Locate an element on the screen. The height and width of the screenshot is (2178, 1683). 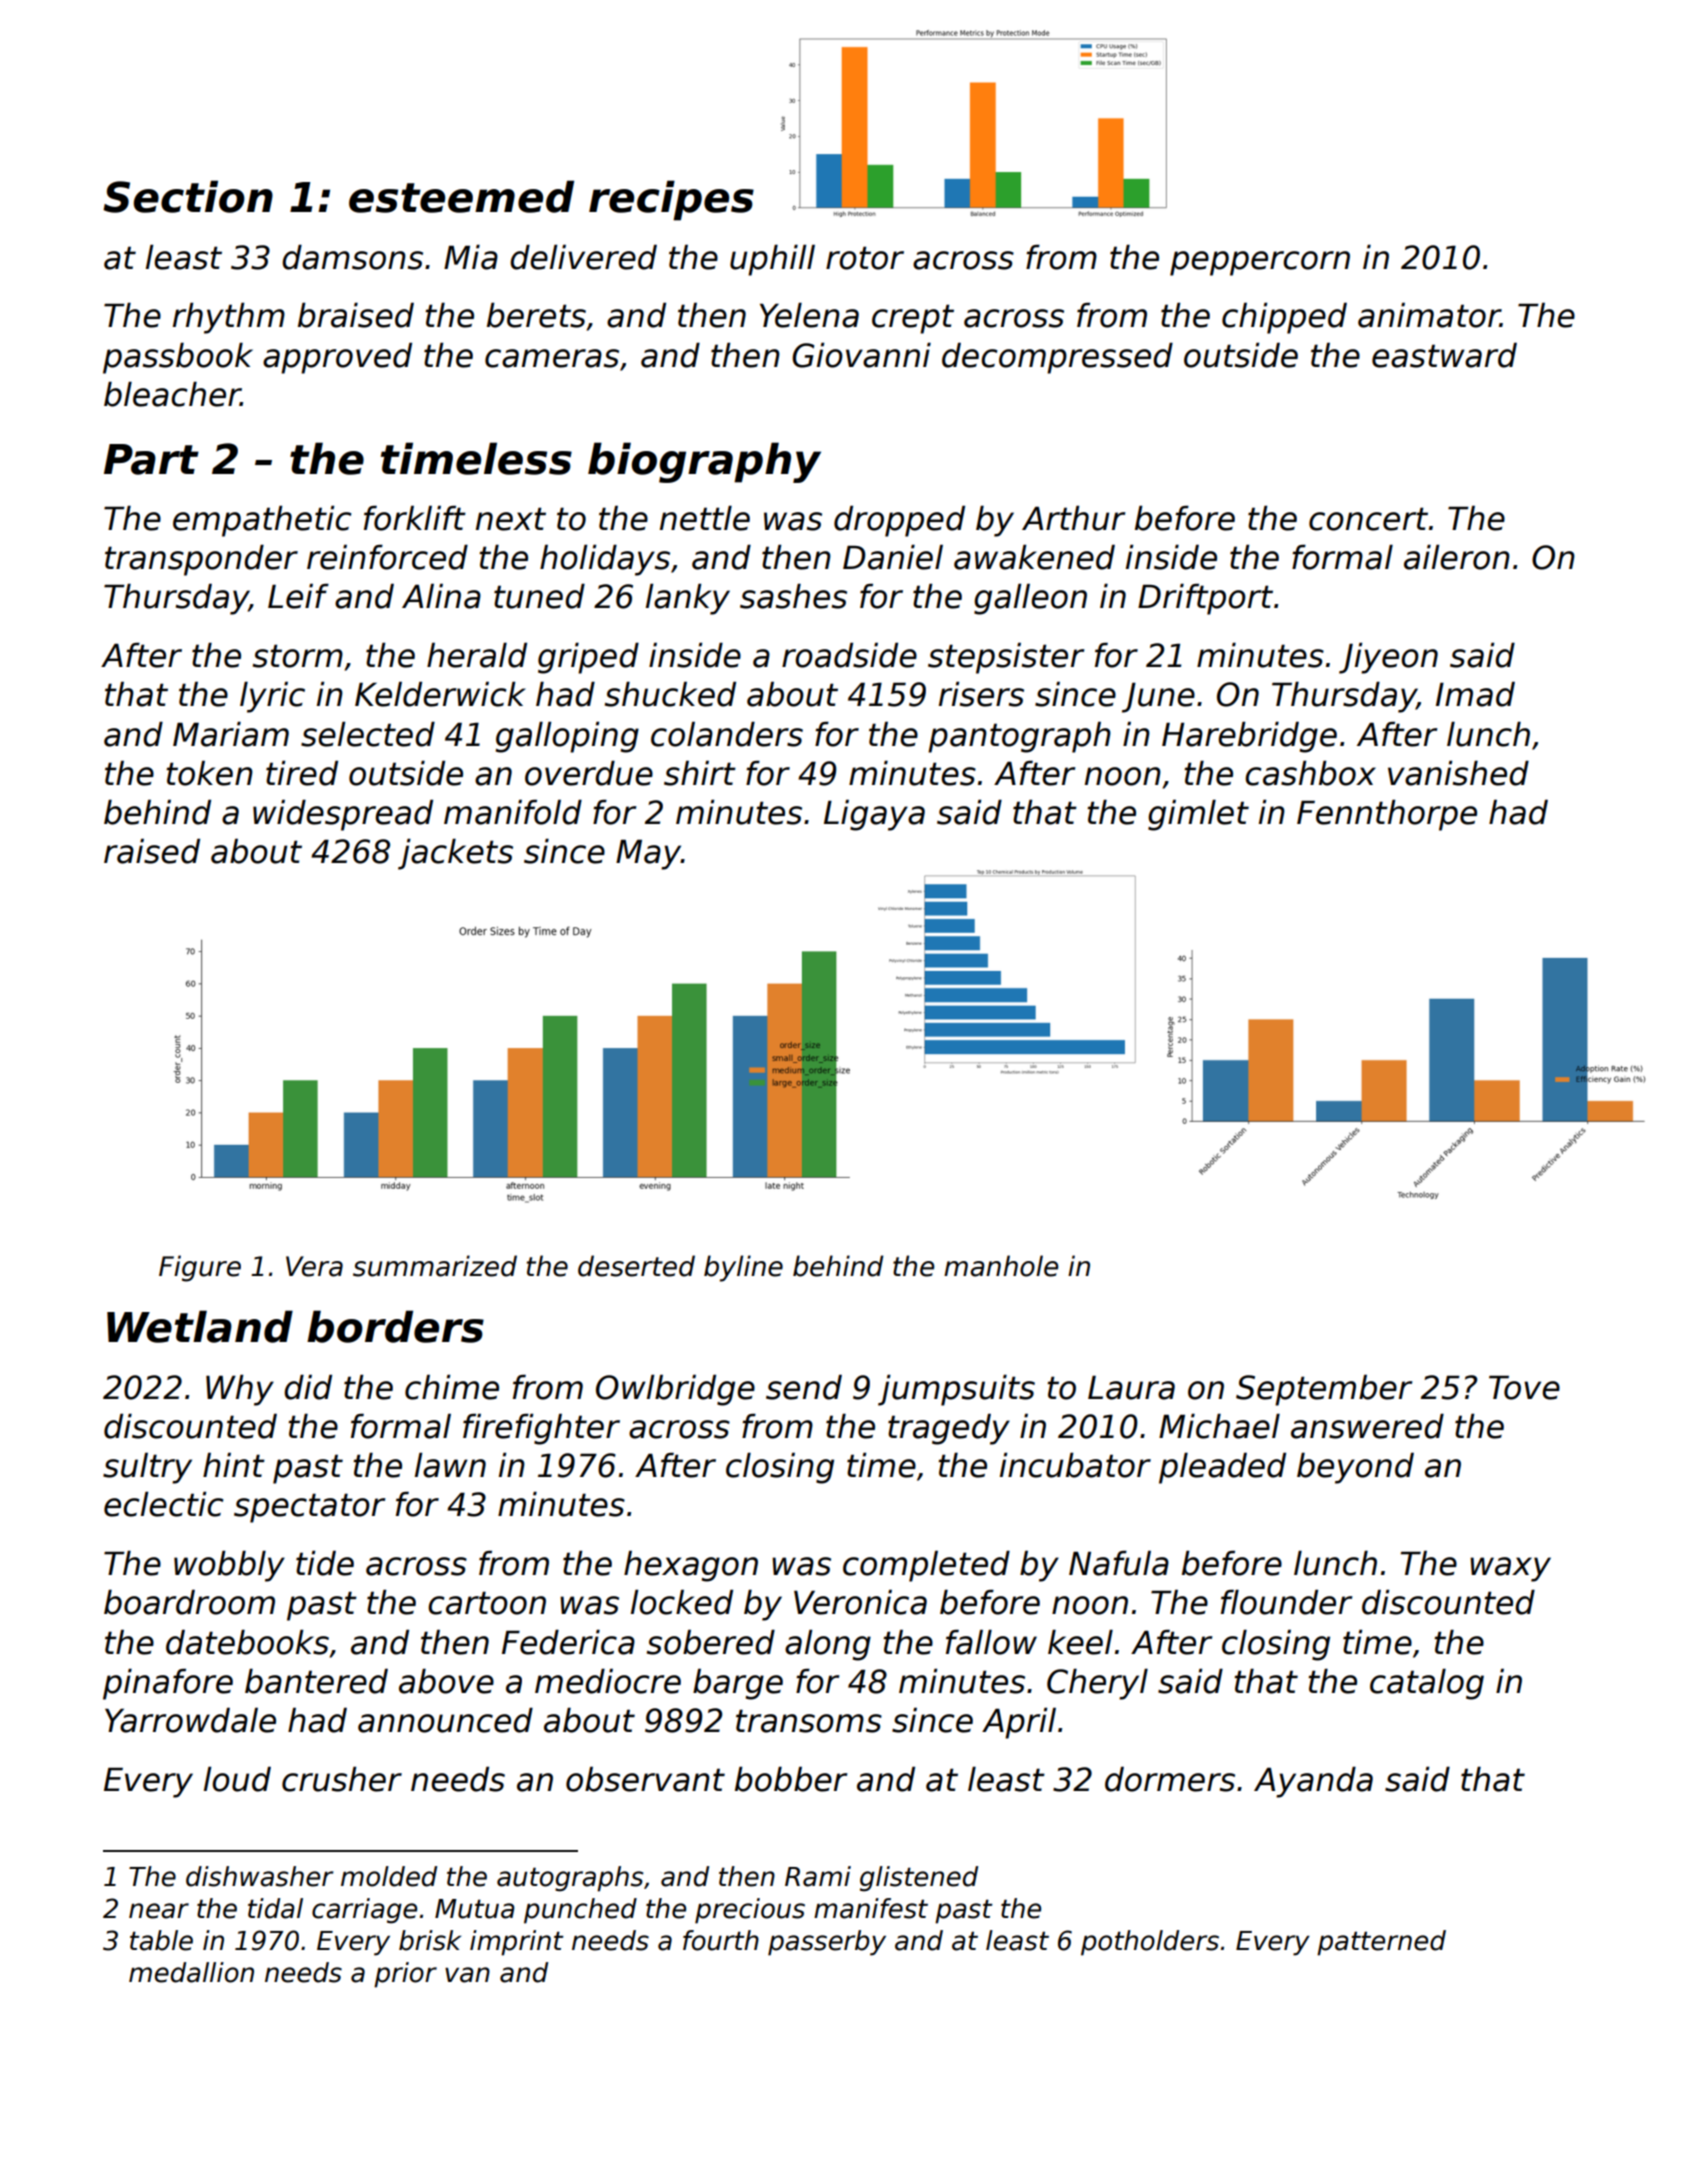
bobber is located at coordinates (791, 1779).
